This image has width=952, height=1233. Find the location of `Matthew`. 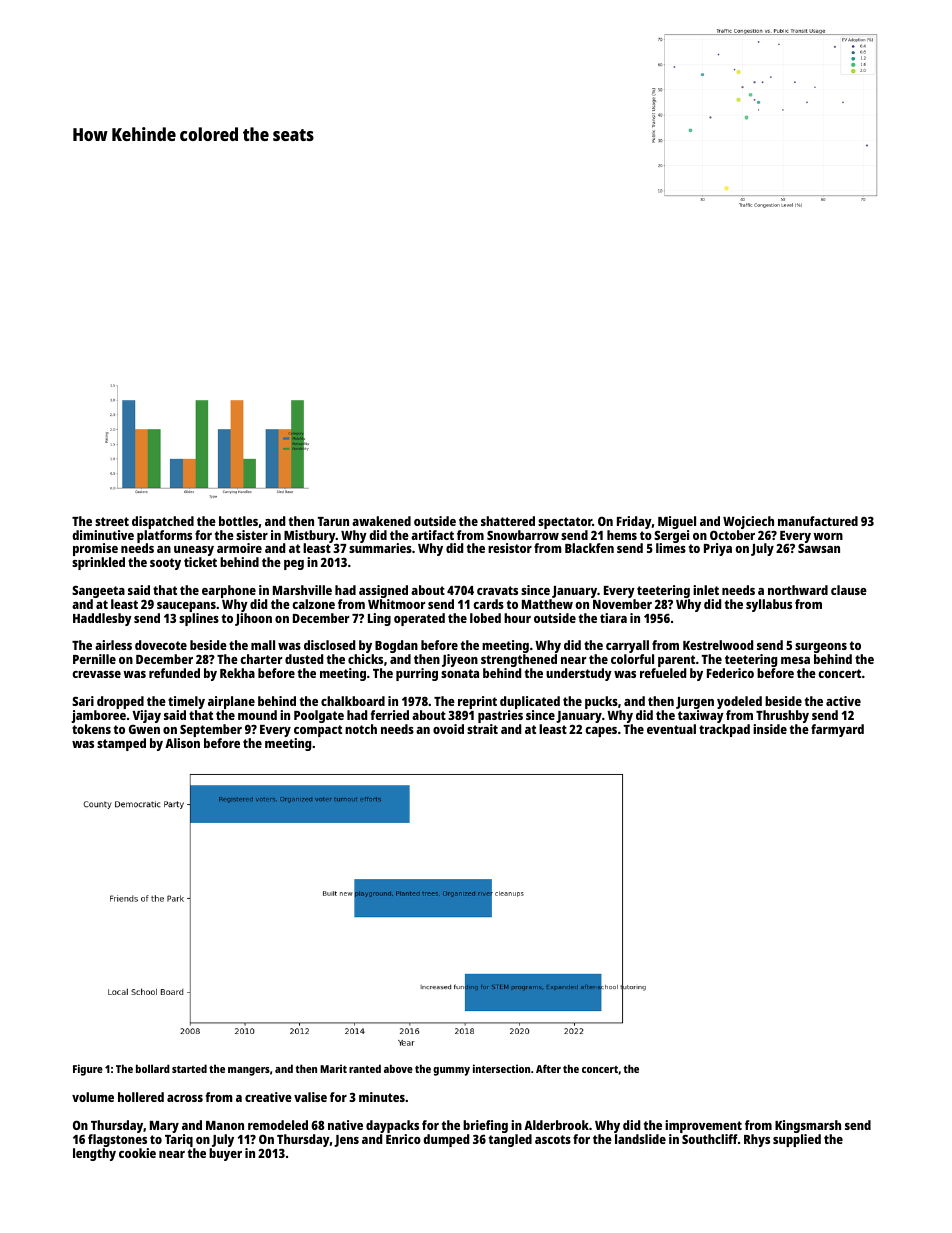

Matthew is located at coordinates (547, 604).
